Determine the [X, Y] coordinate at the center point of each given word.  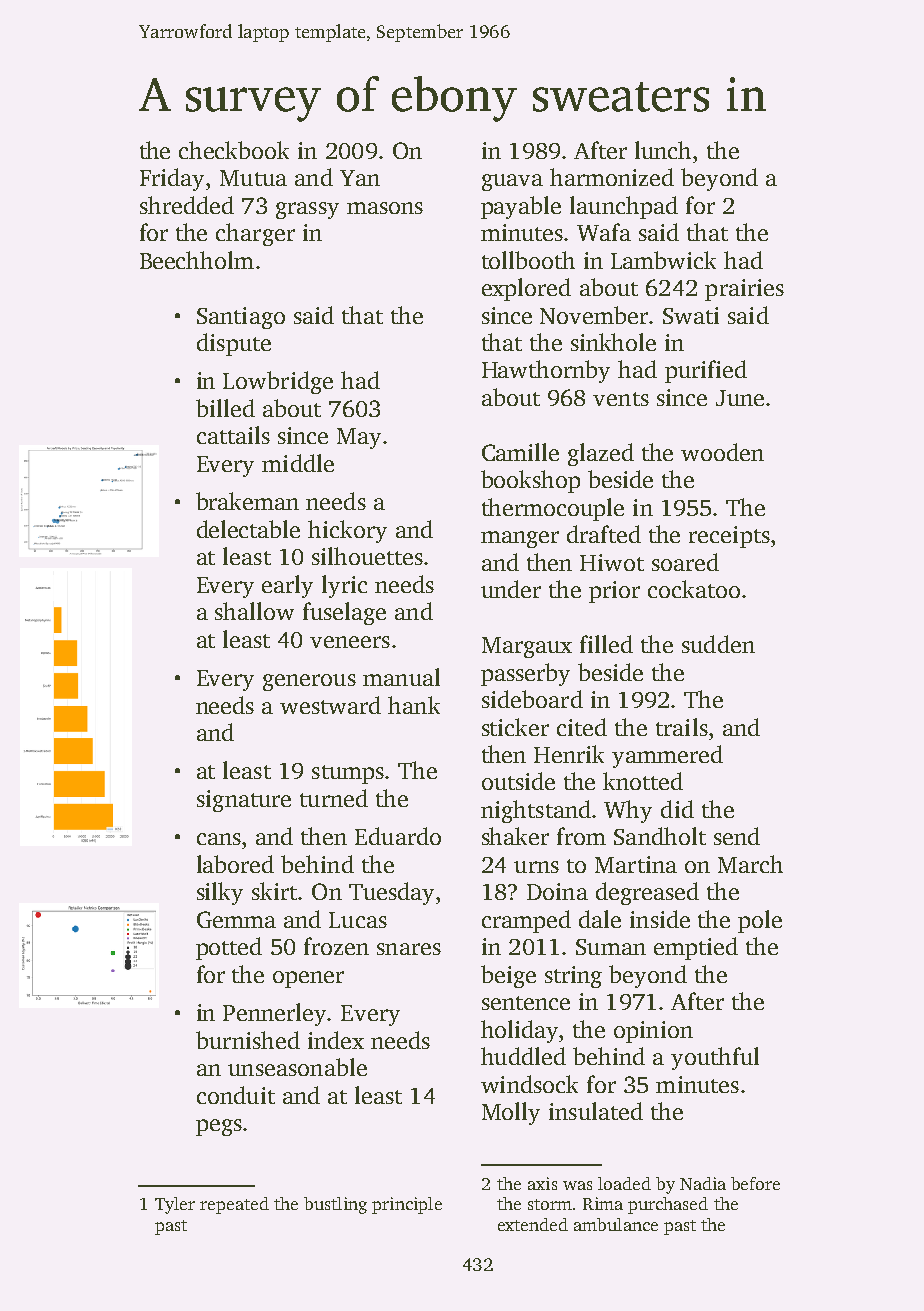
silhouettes [367, 556]
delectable [248, 529]
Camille [520, 452]
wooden [722, 452]
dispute [234, 344]
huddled [523, 1056]
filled [606, 644]
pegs [219, 1127]
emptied [696, 948]
